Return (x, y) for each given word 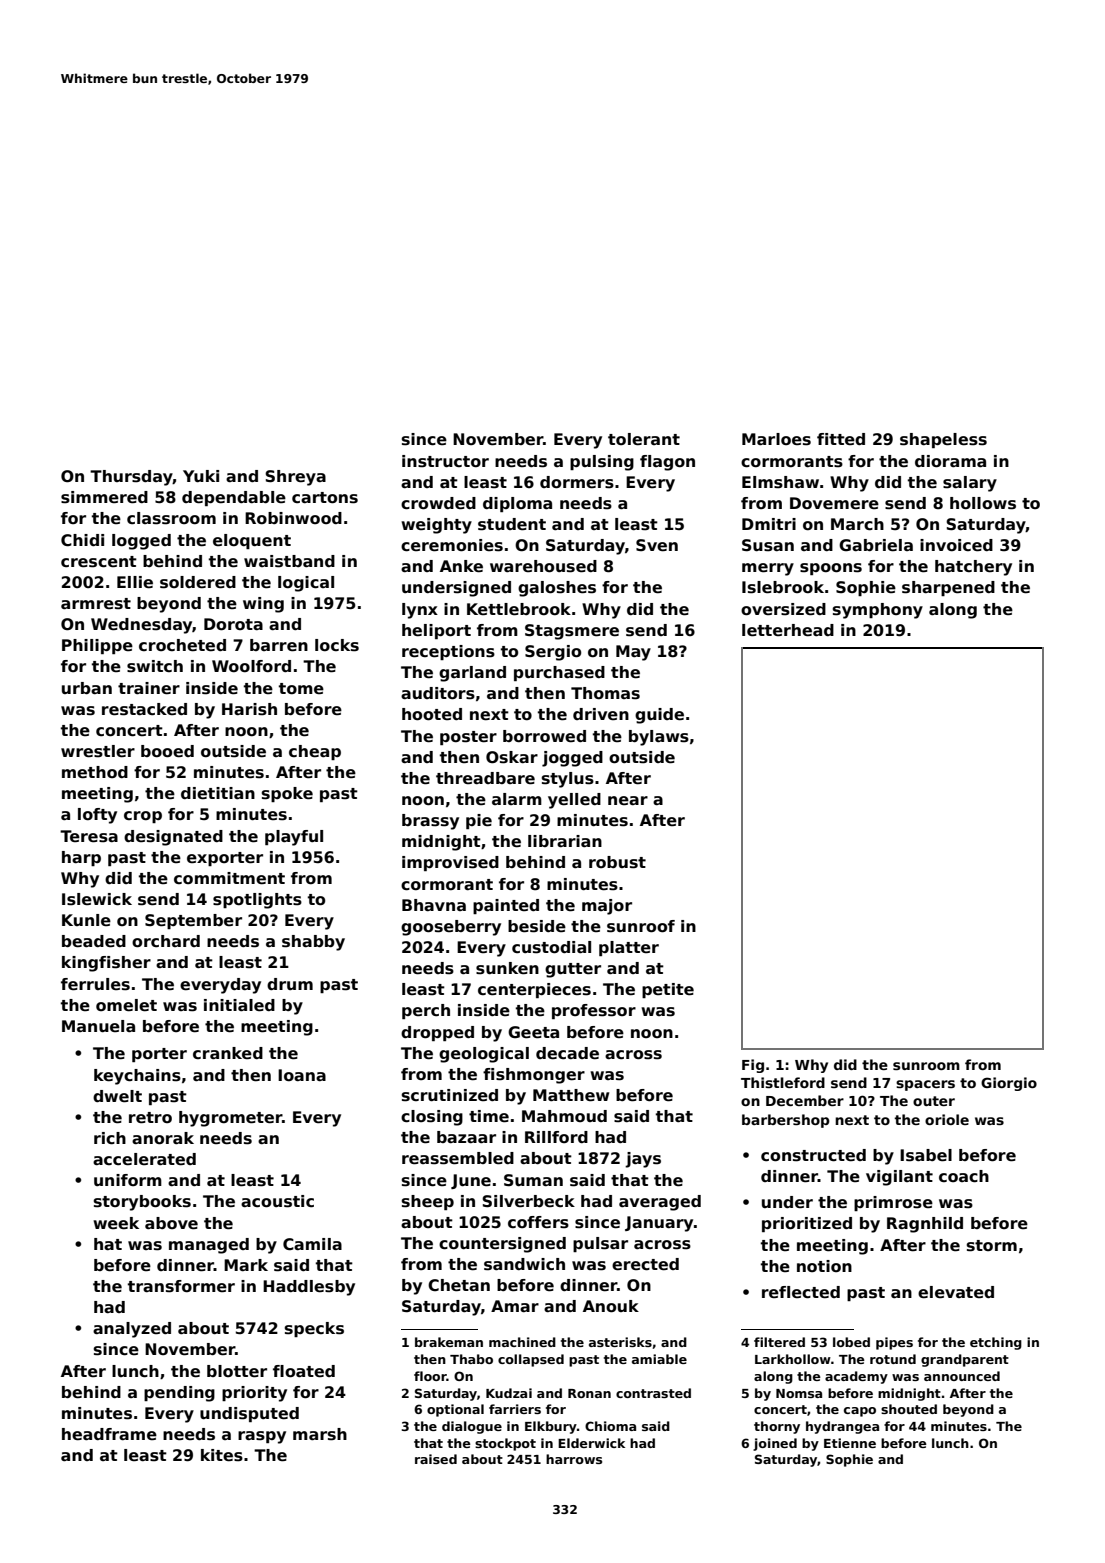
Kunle (86, 920)
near (628, 800)
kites (222, 1455)
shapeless (943, 440)
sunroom (926, 1066)
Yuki (201, 476)
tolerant (644, 439)
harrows (574, 1459)
